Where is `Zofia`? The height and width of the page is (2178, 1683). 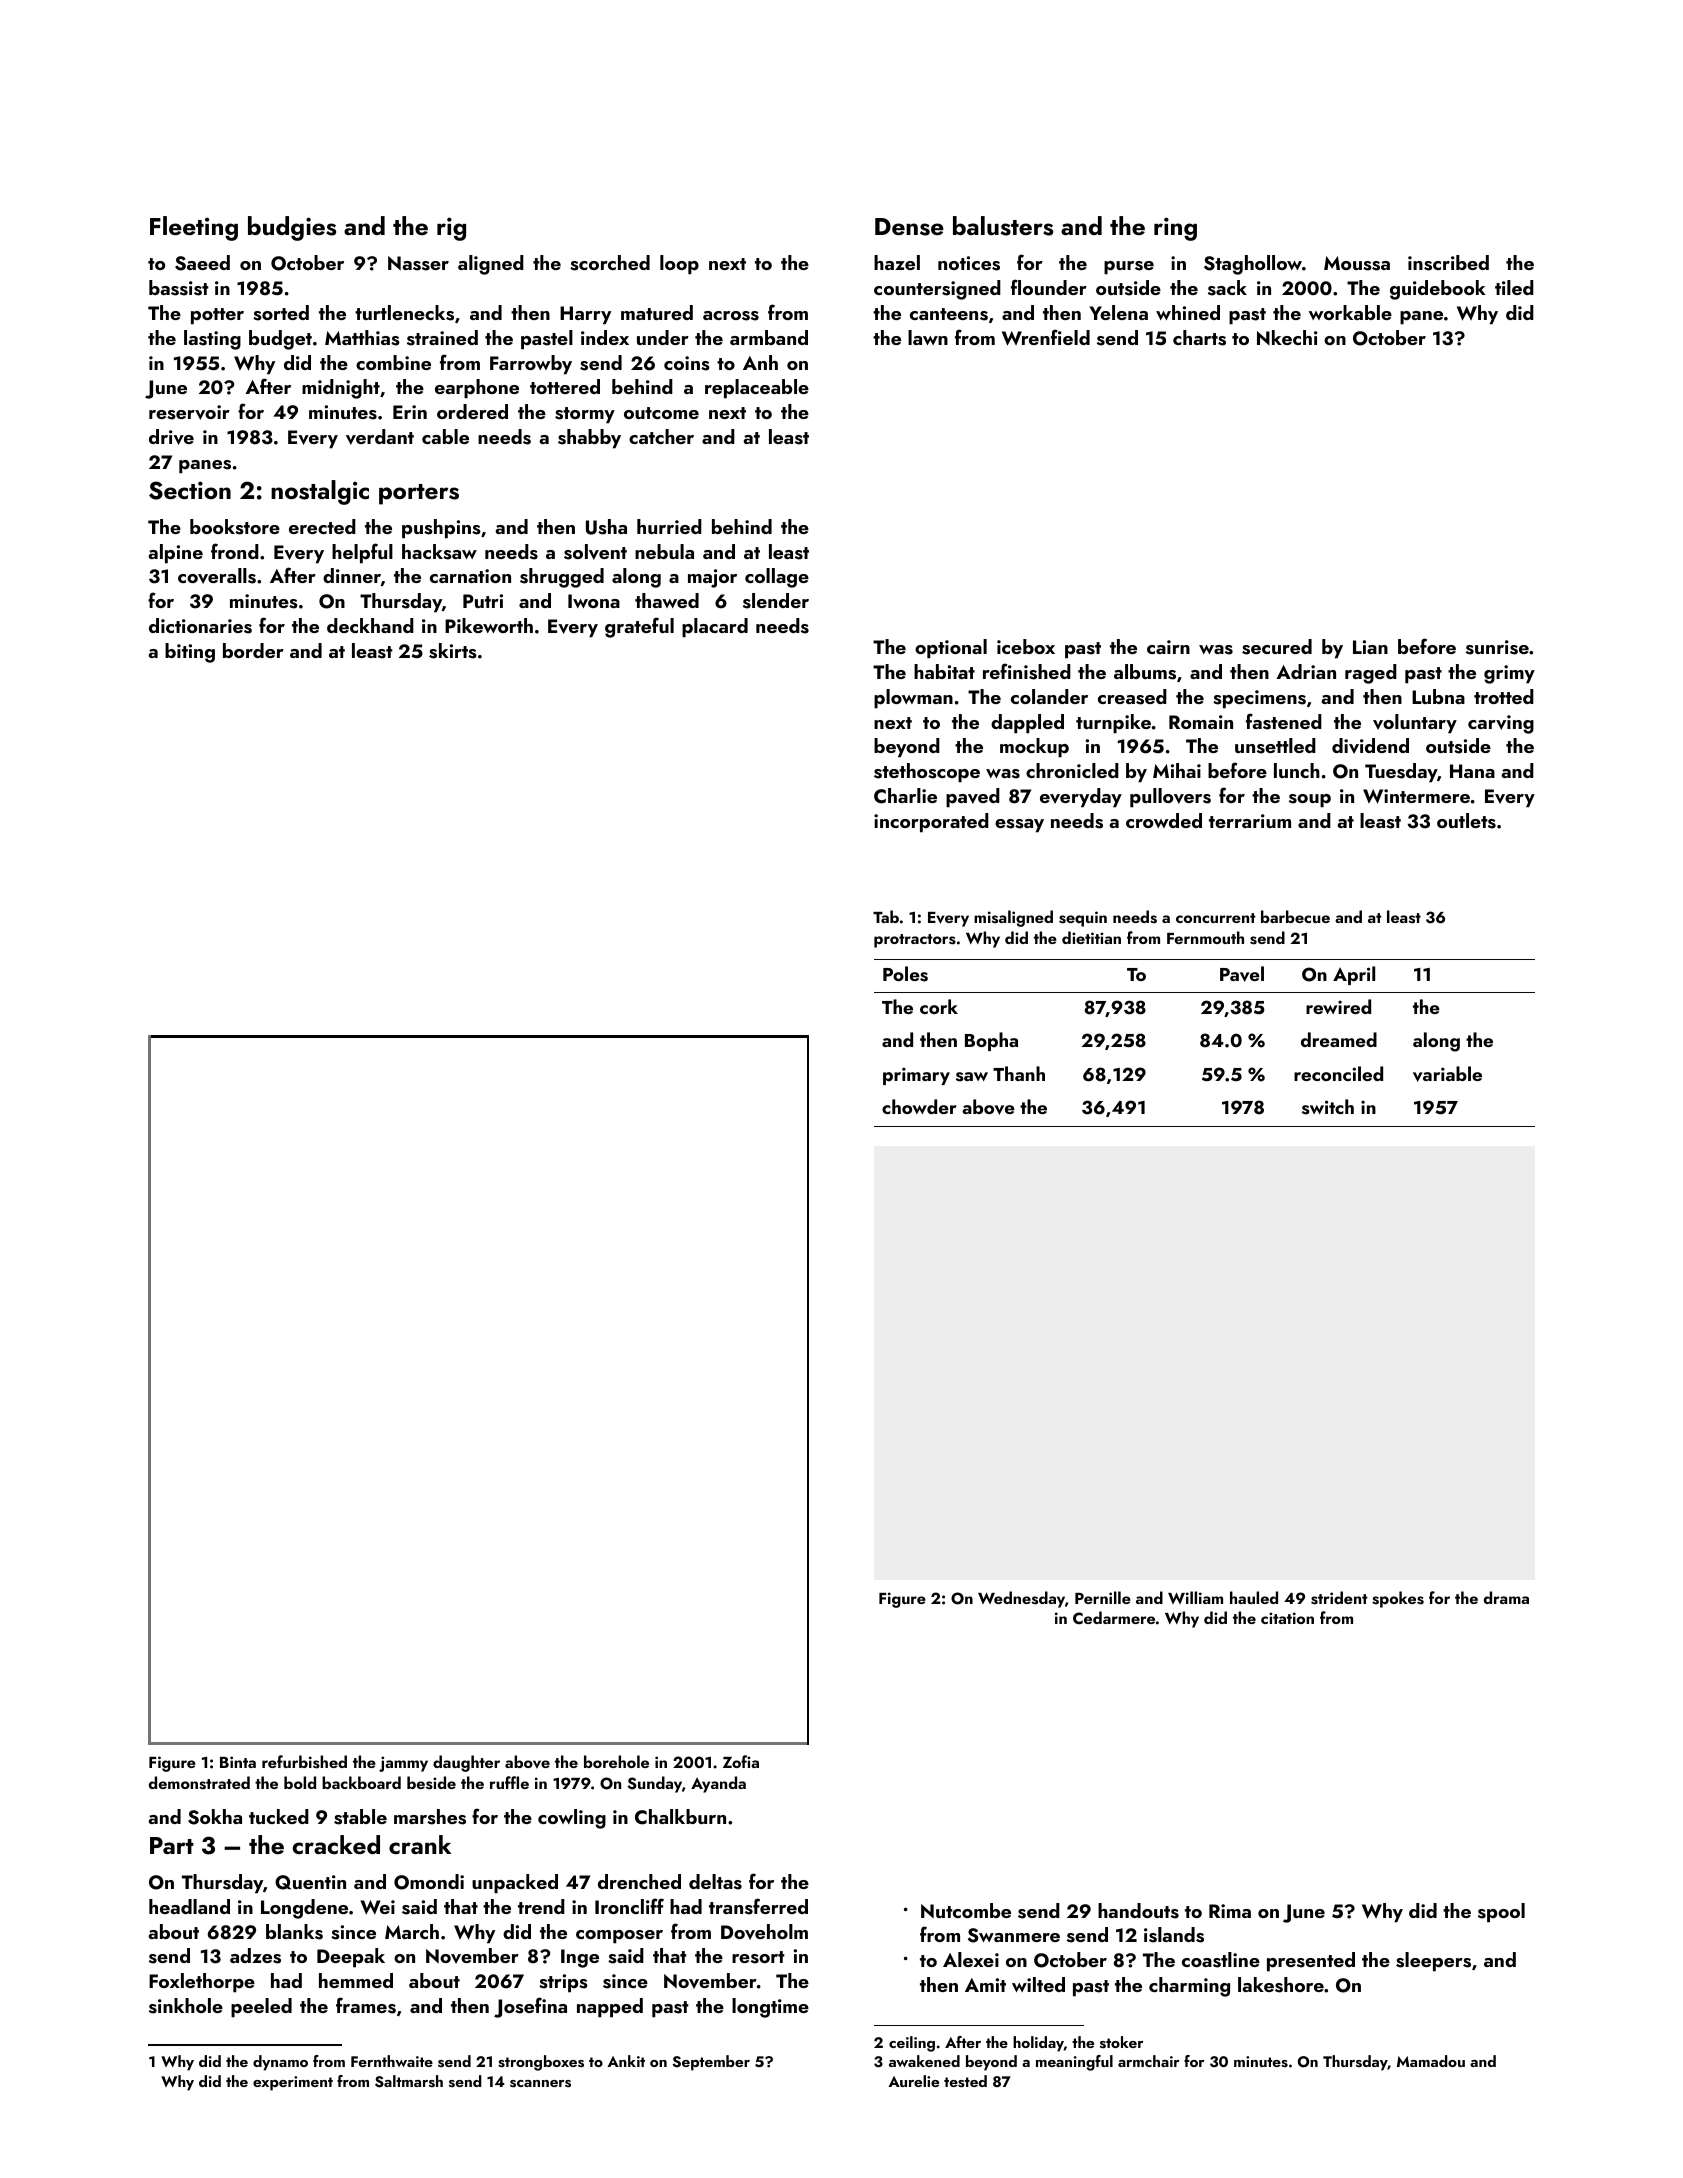 Zofia is located at coordinates (741, 1761).
